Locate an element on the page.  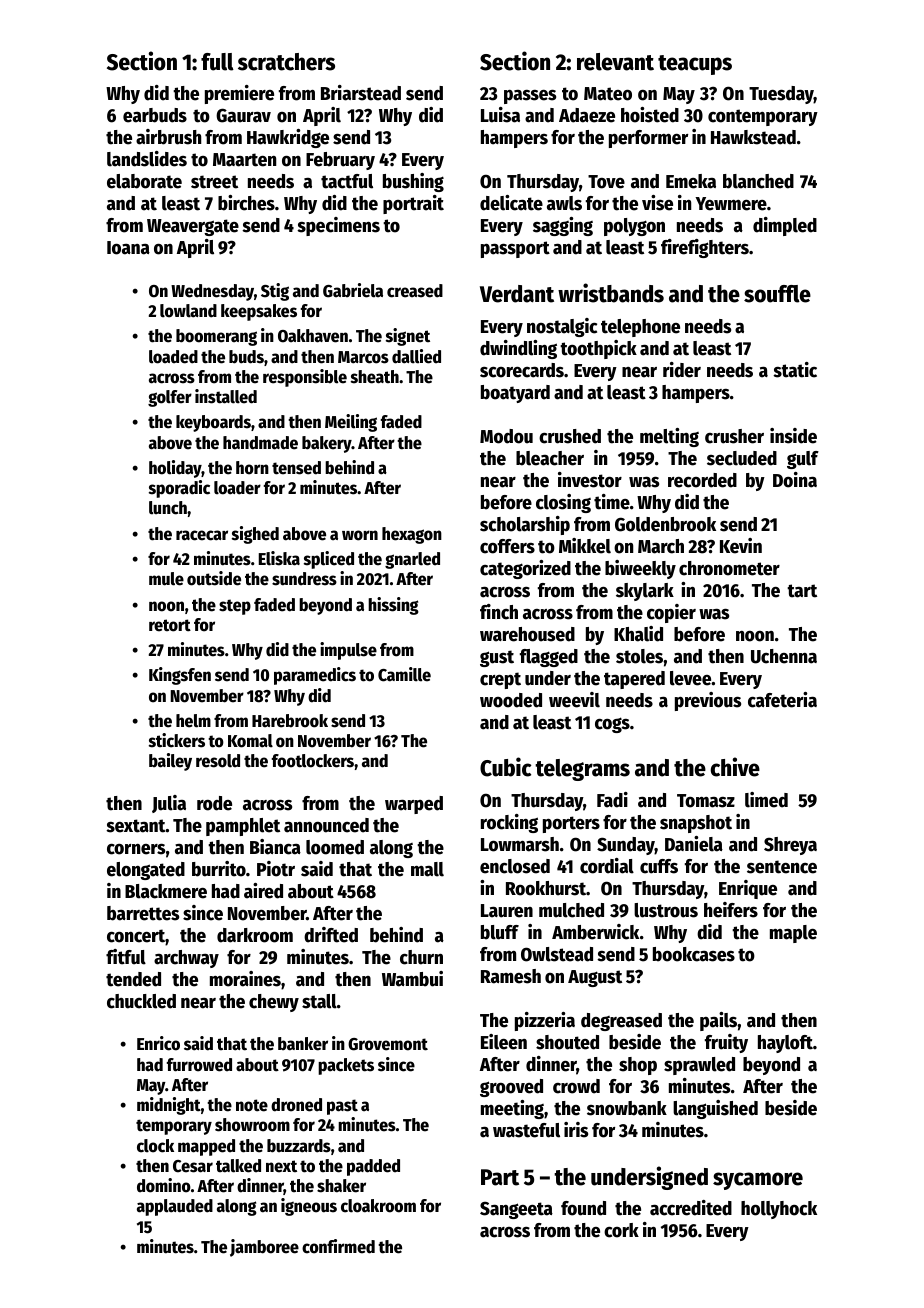
elaborate is located at coordinates (144, 181).
